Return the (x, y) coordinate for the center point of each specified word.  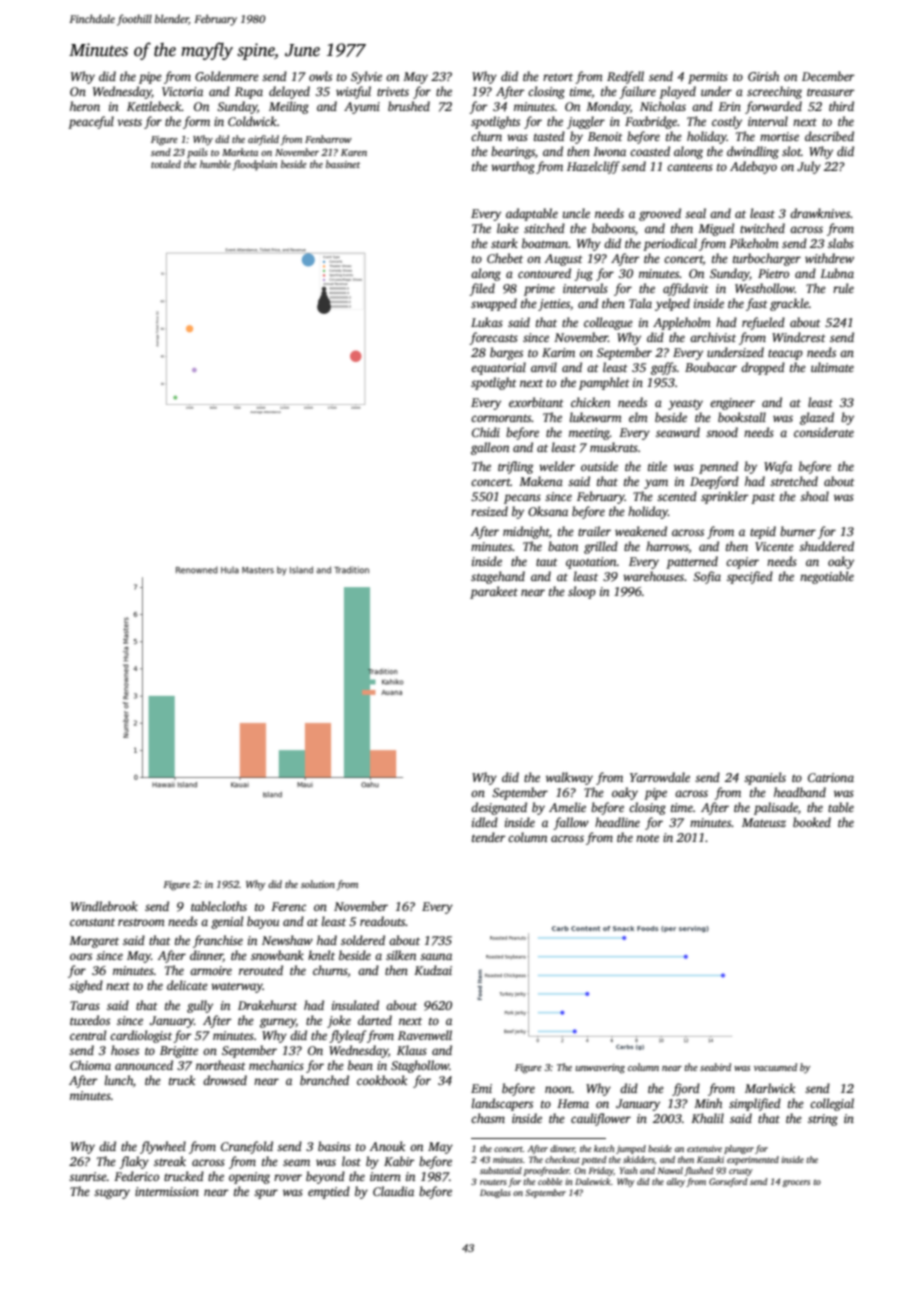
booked (812, 822)
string (823, 1120)
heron (85, 106)
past (763, 498)
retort (558, 77)
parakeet (494, 592)
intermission (167, 1191)
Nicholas (663, 106)
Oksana (548, 511)
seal (695, 213)
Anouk (387, 1146)
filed (482, 289)
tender (489, 837)
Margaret (94, 942)
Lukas (487, 322)
